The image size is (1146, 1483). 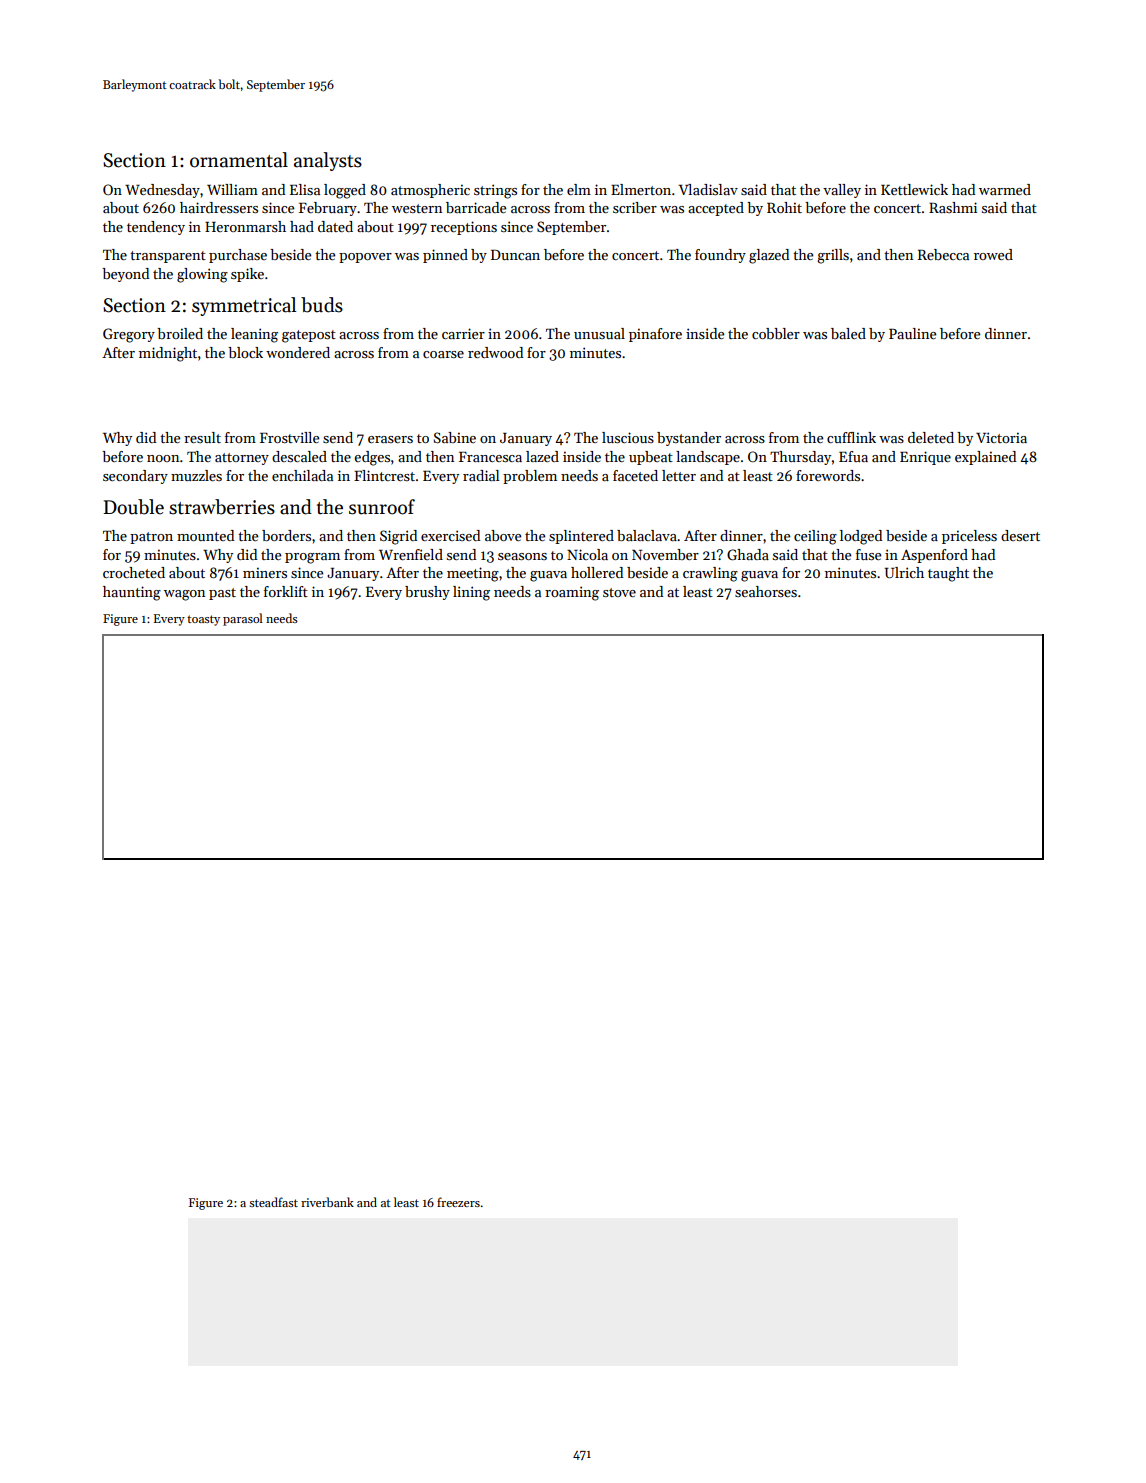 What do you see at coordinates (708, 189) in the image?
I see `Vladislav` at bounding box center [708, 189].
